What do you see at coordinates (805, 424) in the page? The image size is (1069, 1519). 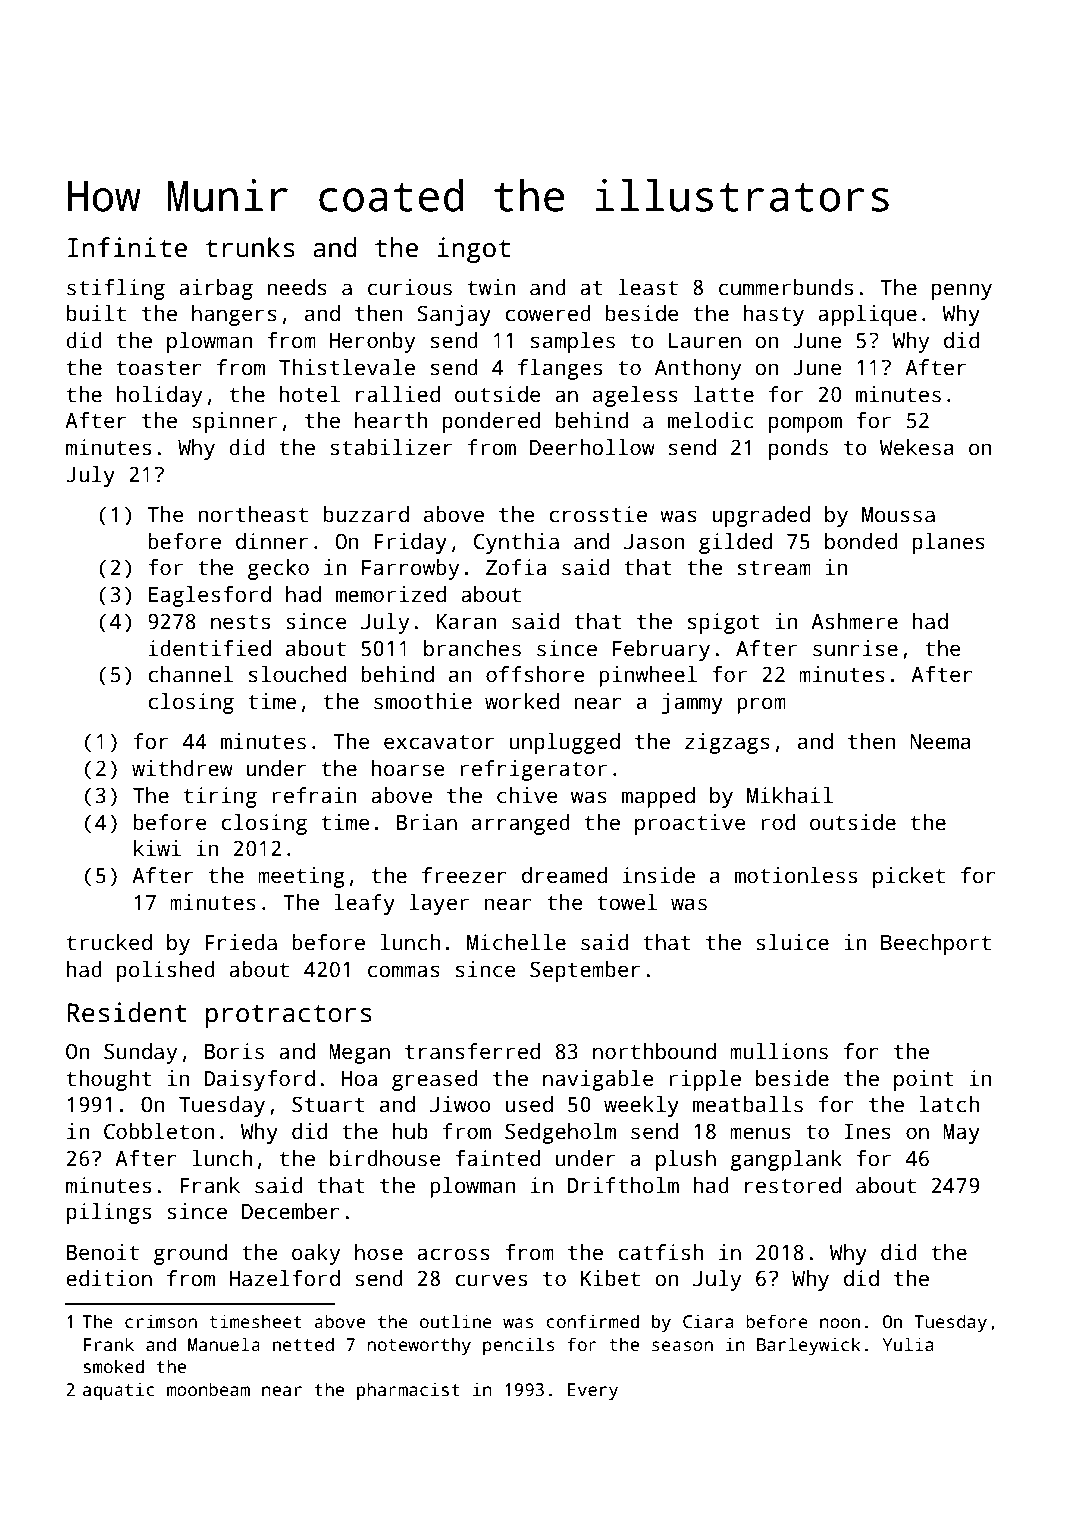 I see `pompom` at bounding box center [805, 424].
